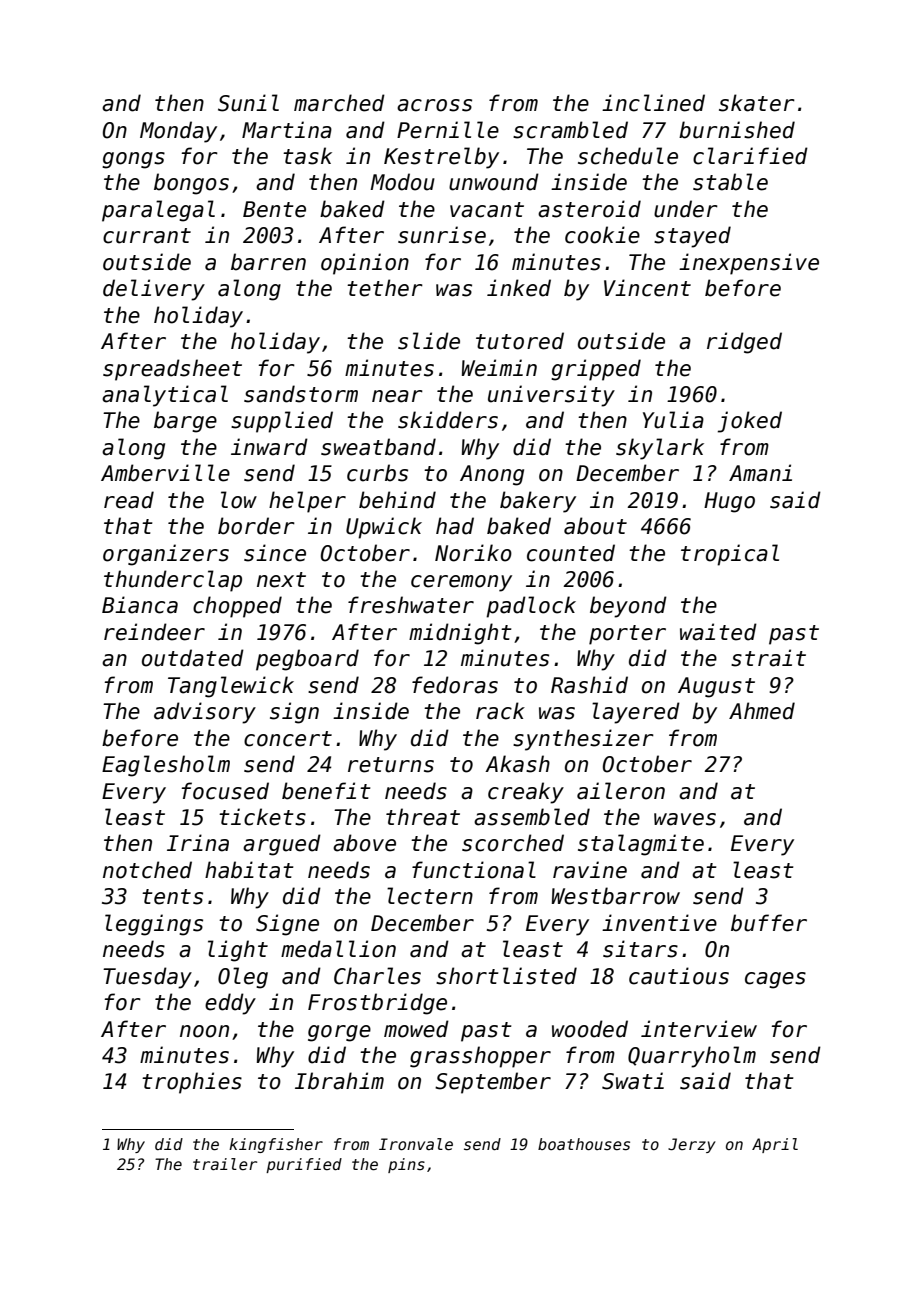  What do you see at coordinates (583, 740) in the screenshot?
I see `synthesizer` at bounding box center [583, 740].
